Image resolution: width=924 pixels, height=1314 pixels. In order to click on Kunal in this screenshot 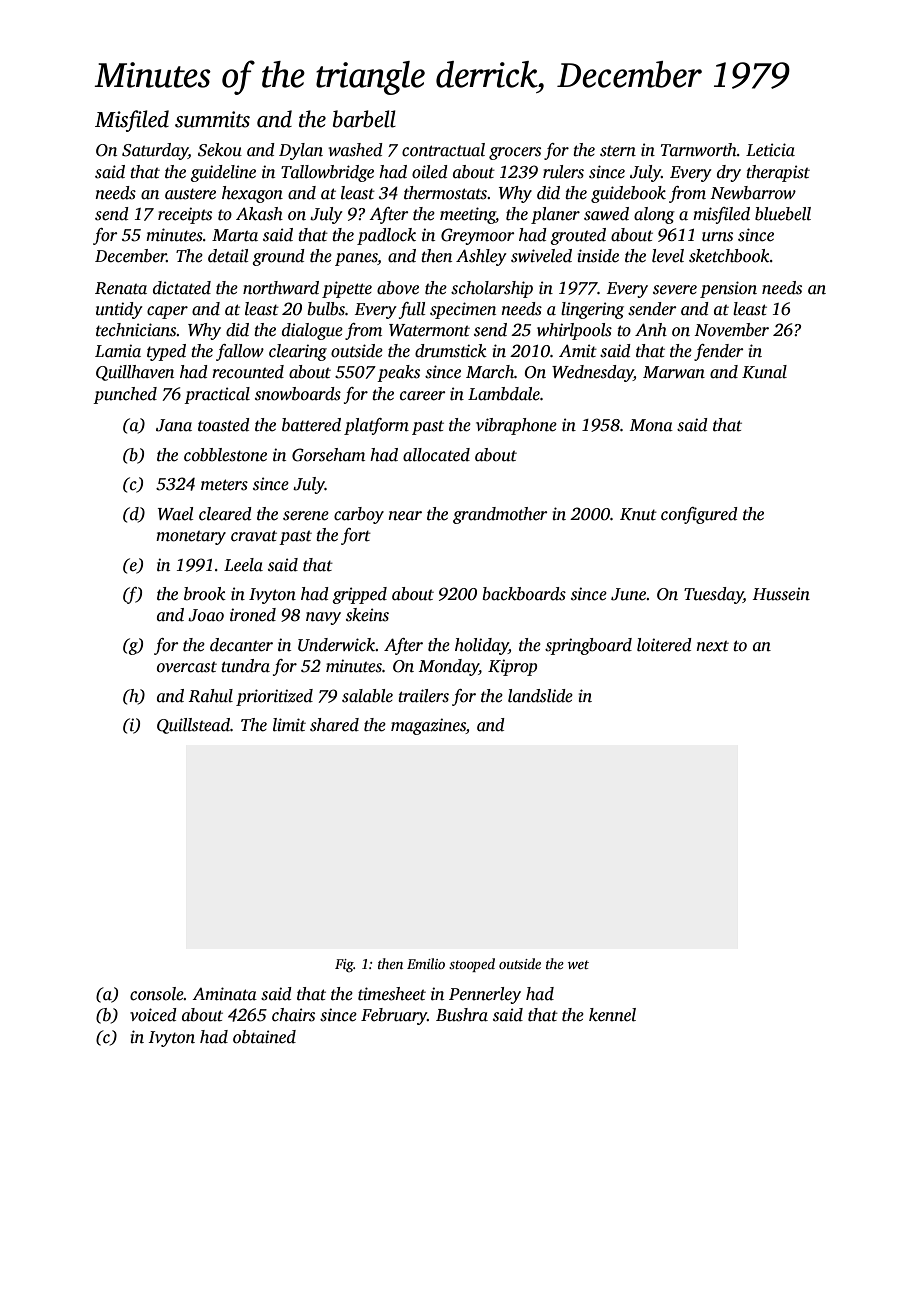, I will do `click(764, 372)`.
